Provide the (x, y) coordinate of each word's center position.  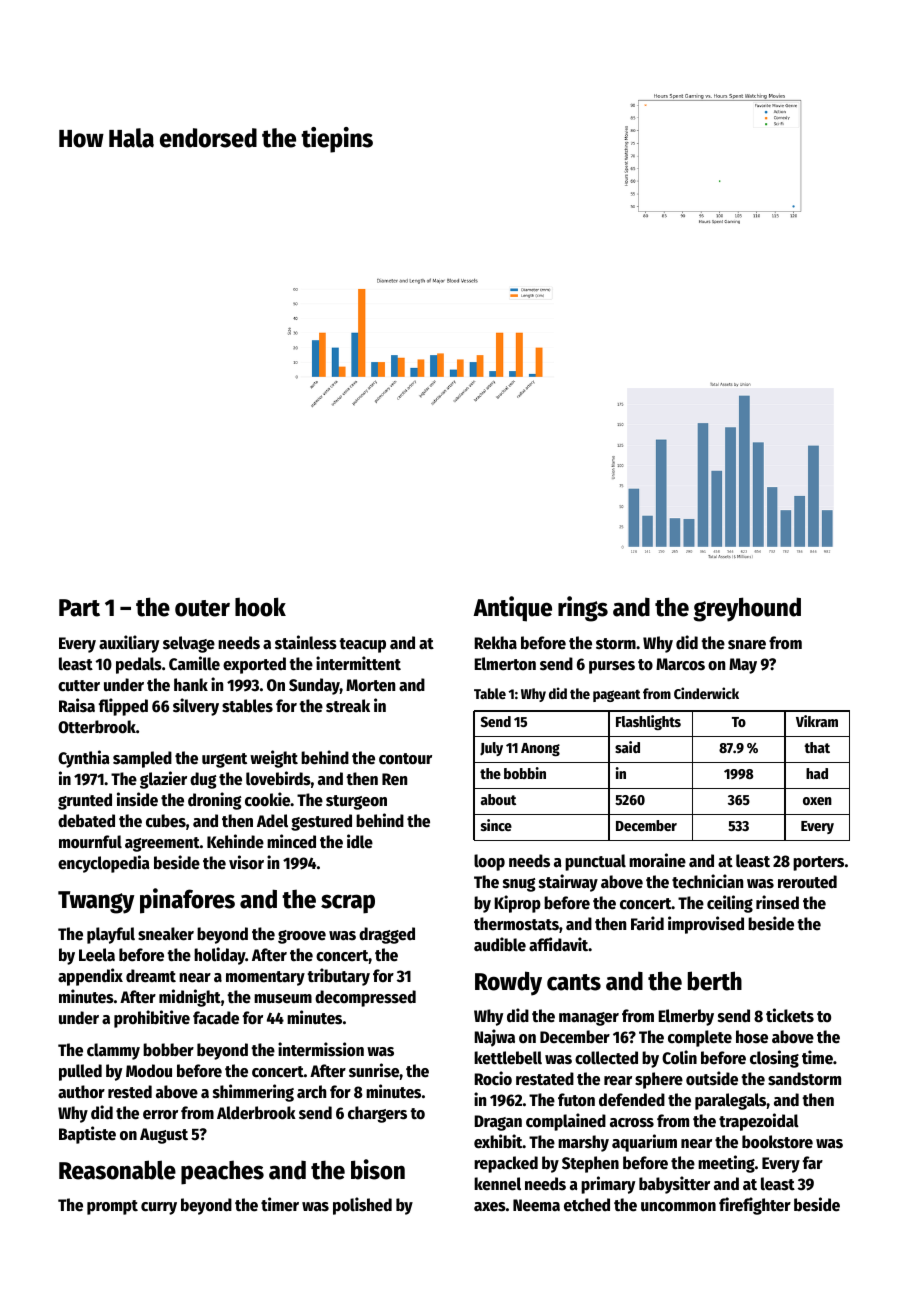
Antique (512, 609)
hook (260, 607)
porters (818, 863)
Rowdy (508, 983)
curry (159, 1208)
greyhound (747, 609)
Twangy (96, 902)
